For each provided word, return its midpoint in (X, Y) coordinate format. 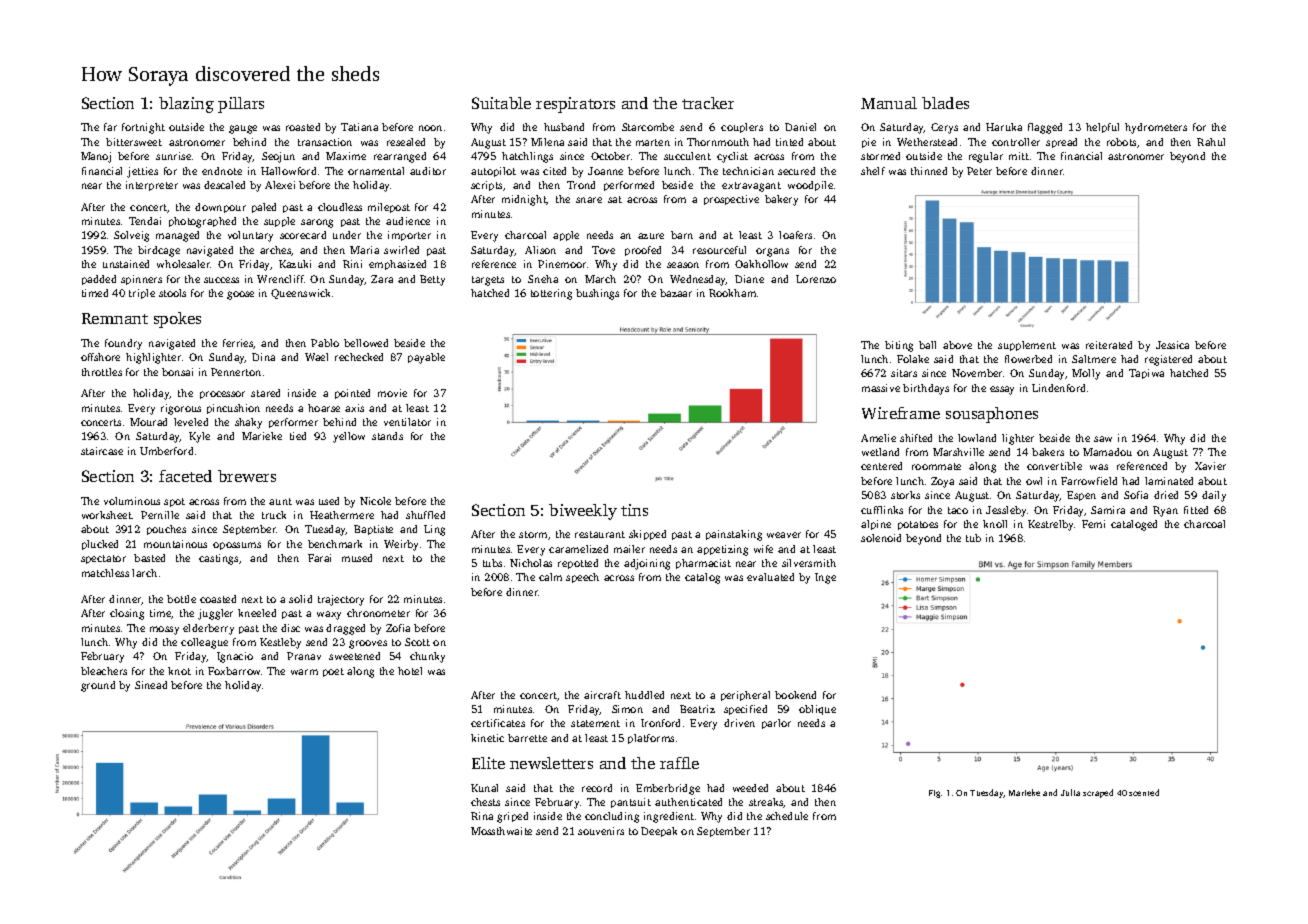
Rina (482, 816)
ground (98, 686)
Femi (1093, 524)
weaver (784, 535)
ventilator (407, 422)
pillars (241, 105)
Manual (889, 103)
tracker (708, 103)
